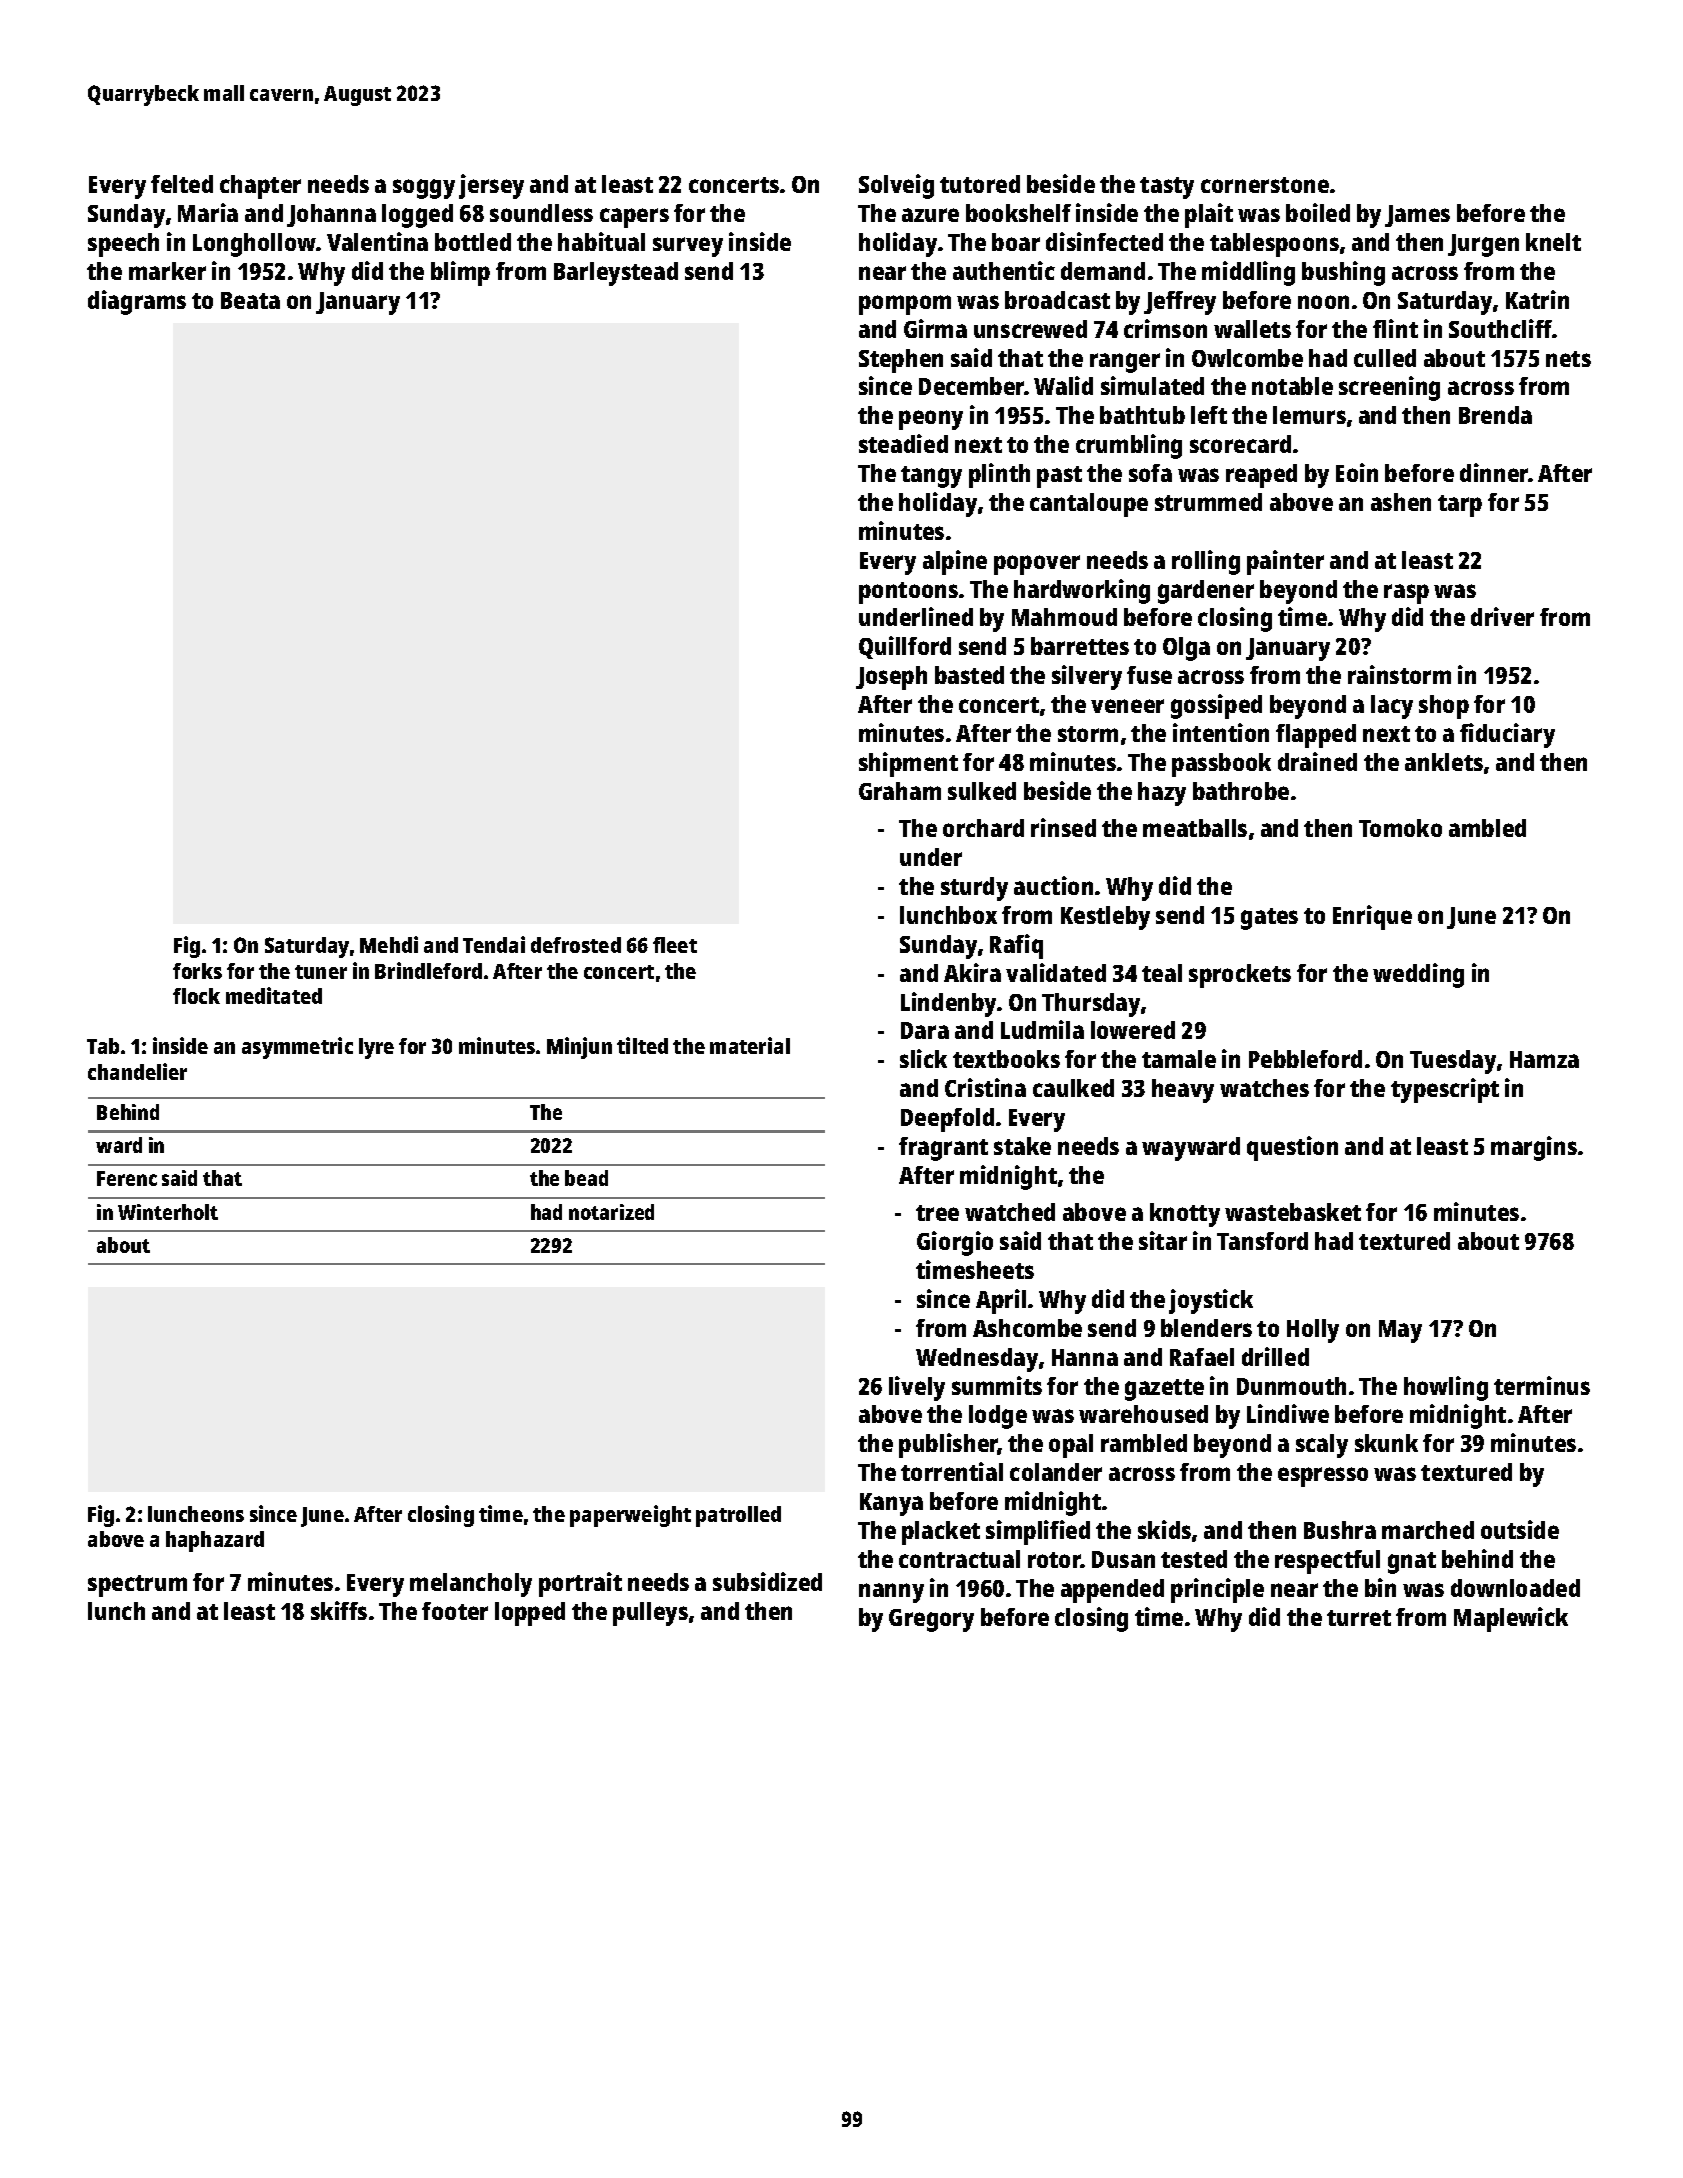  Describe the element at coordinates (491, 186) in the image. I see `jersey` at that location.
